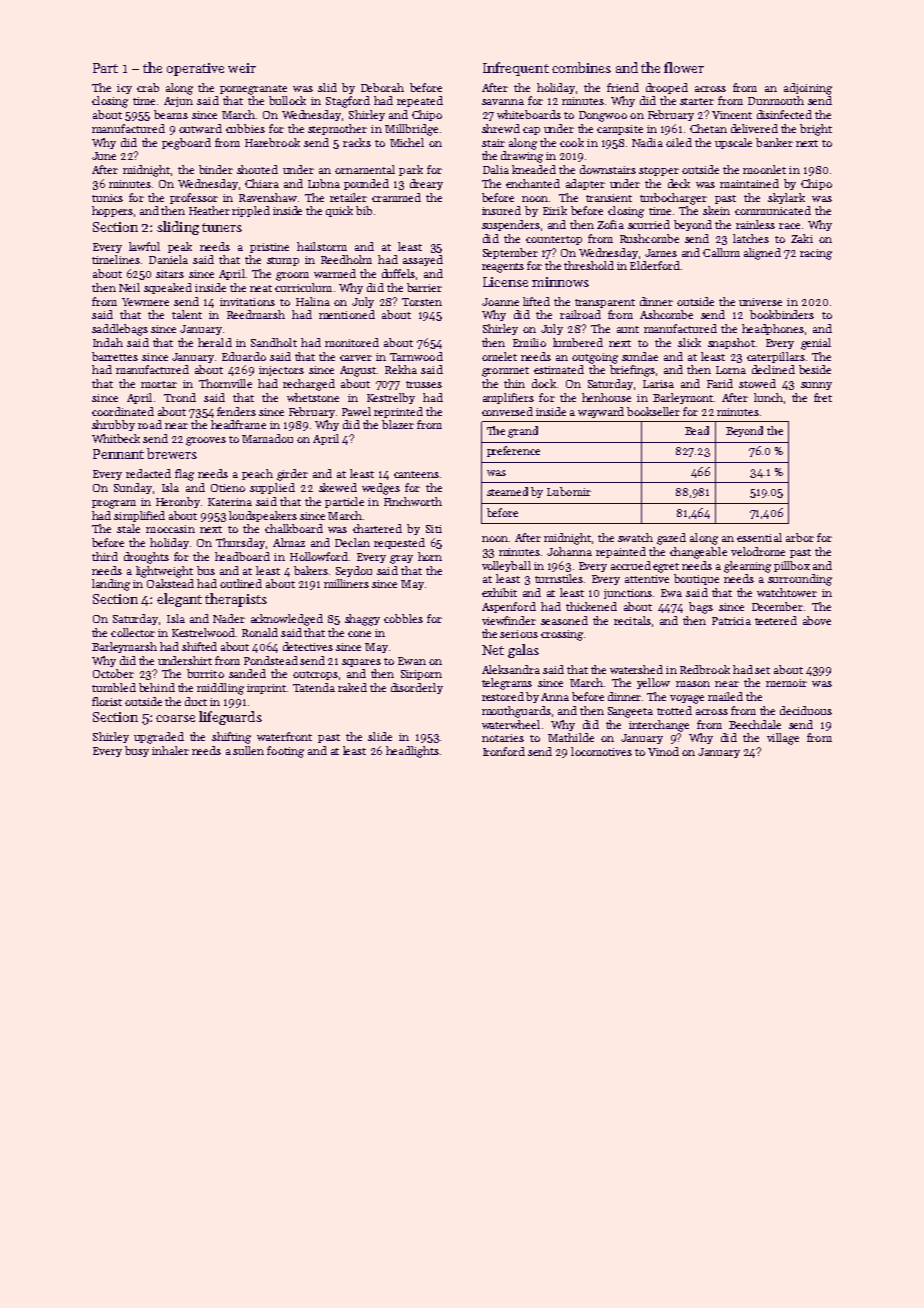  Describe the element at coordinates (732, 115) in the document. I see `Vincent` at that location.
